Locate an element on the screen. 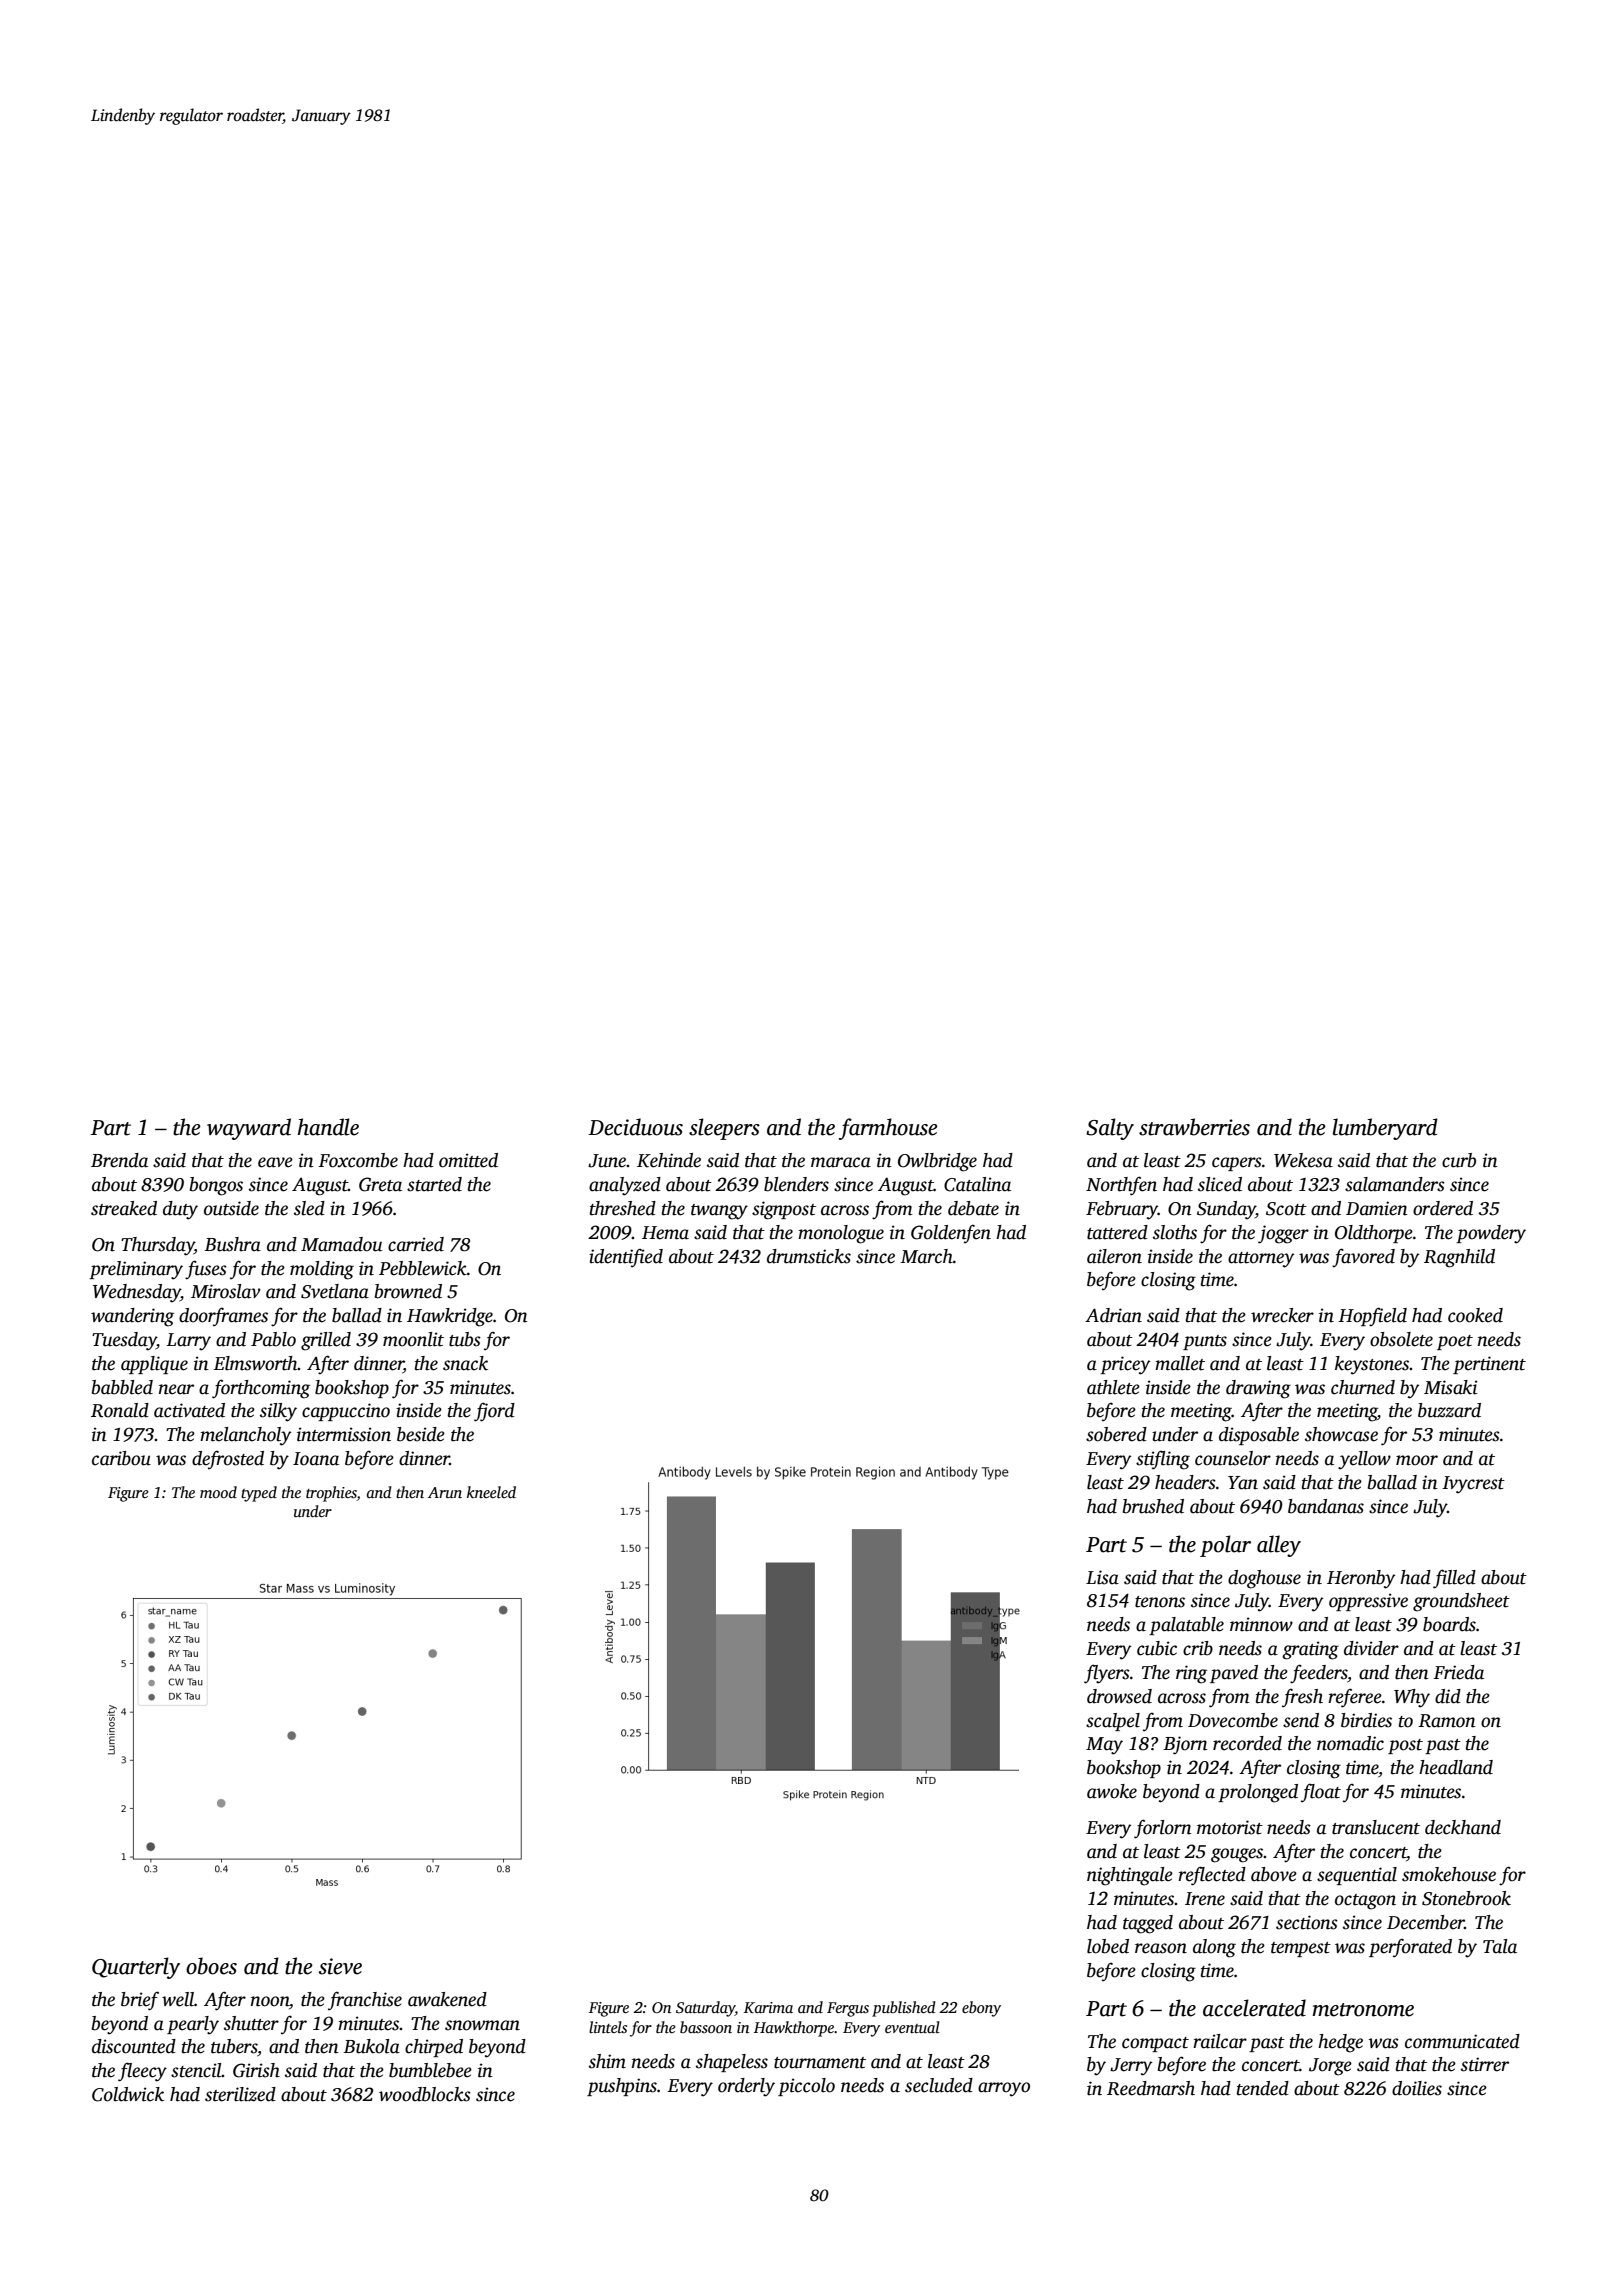 This screenshot has width=1620, height=2292. oboes is located at coordinates (211, 1966).
